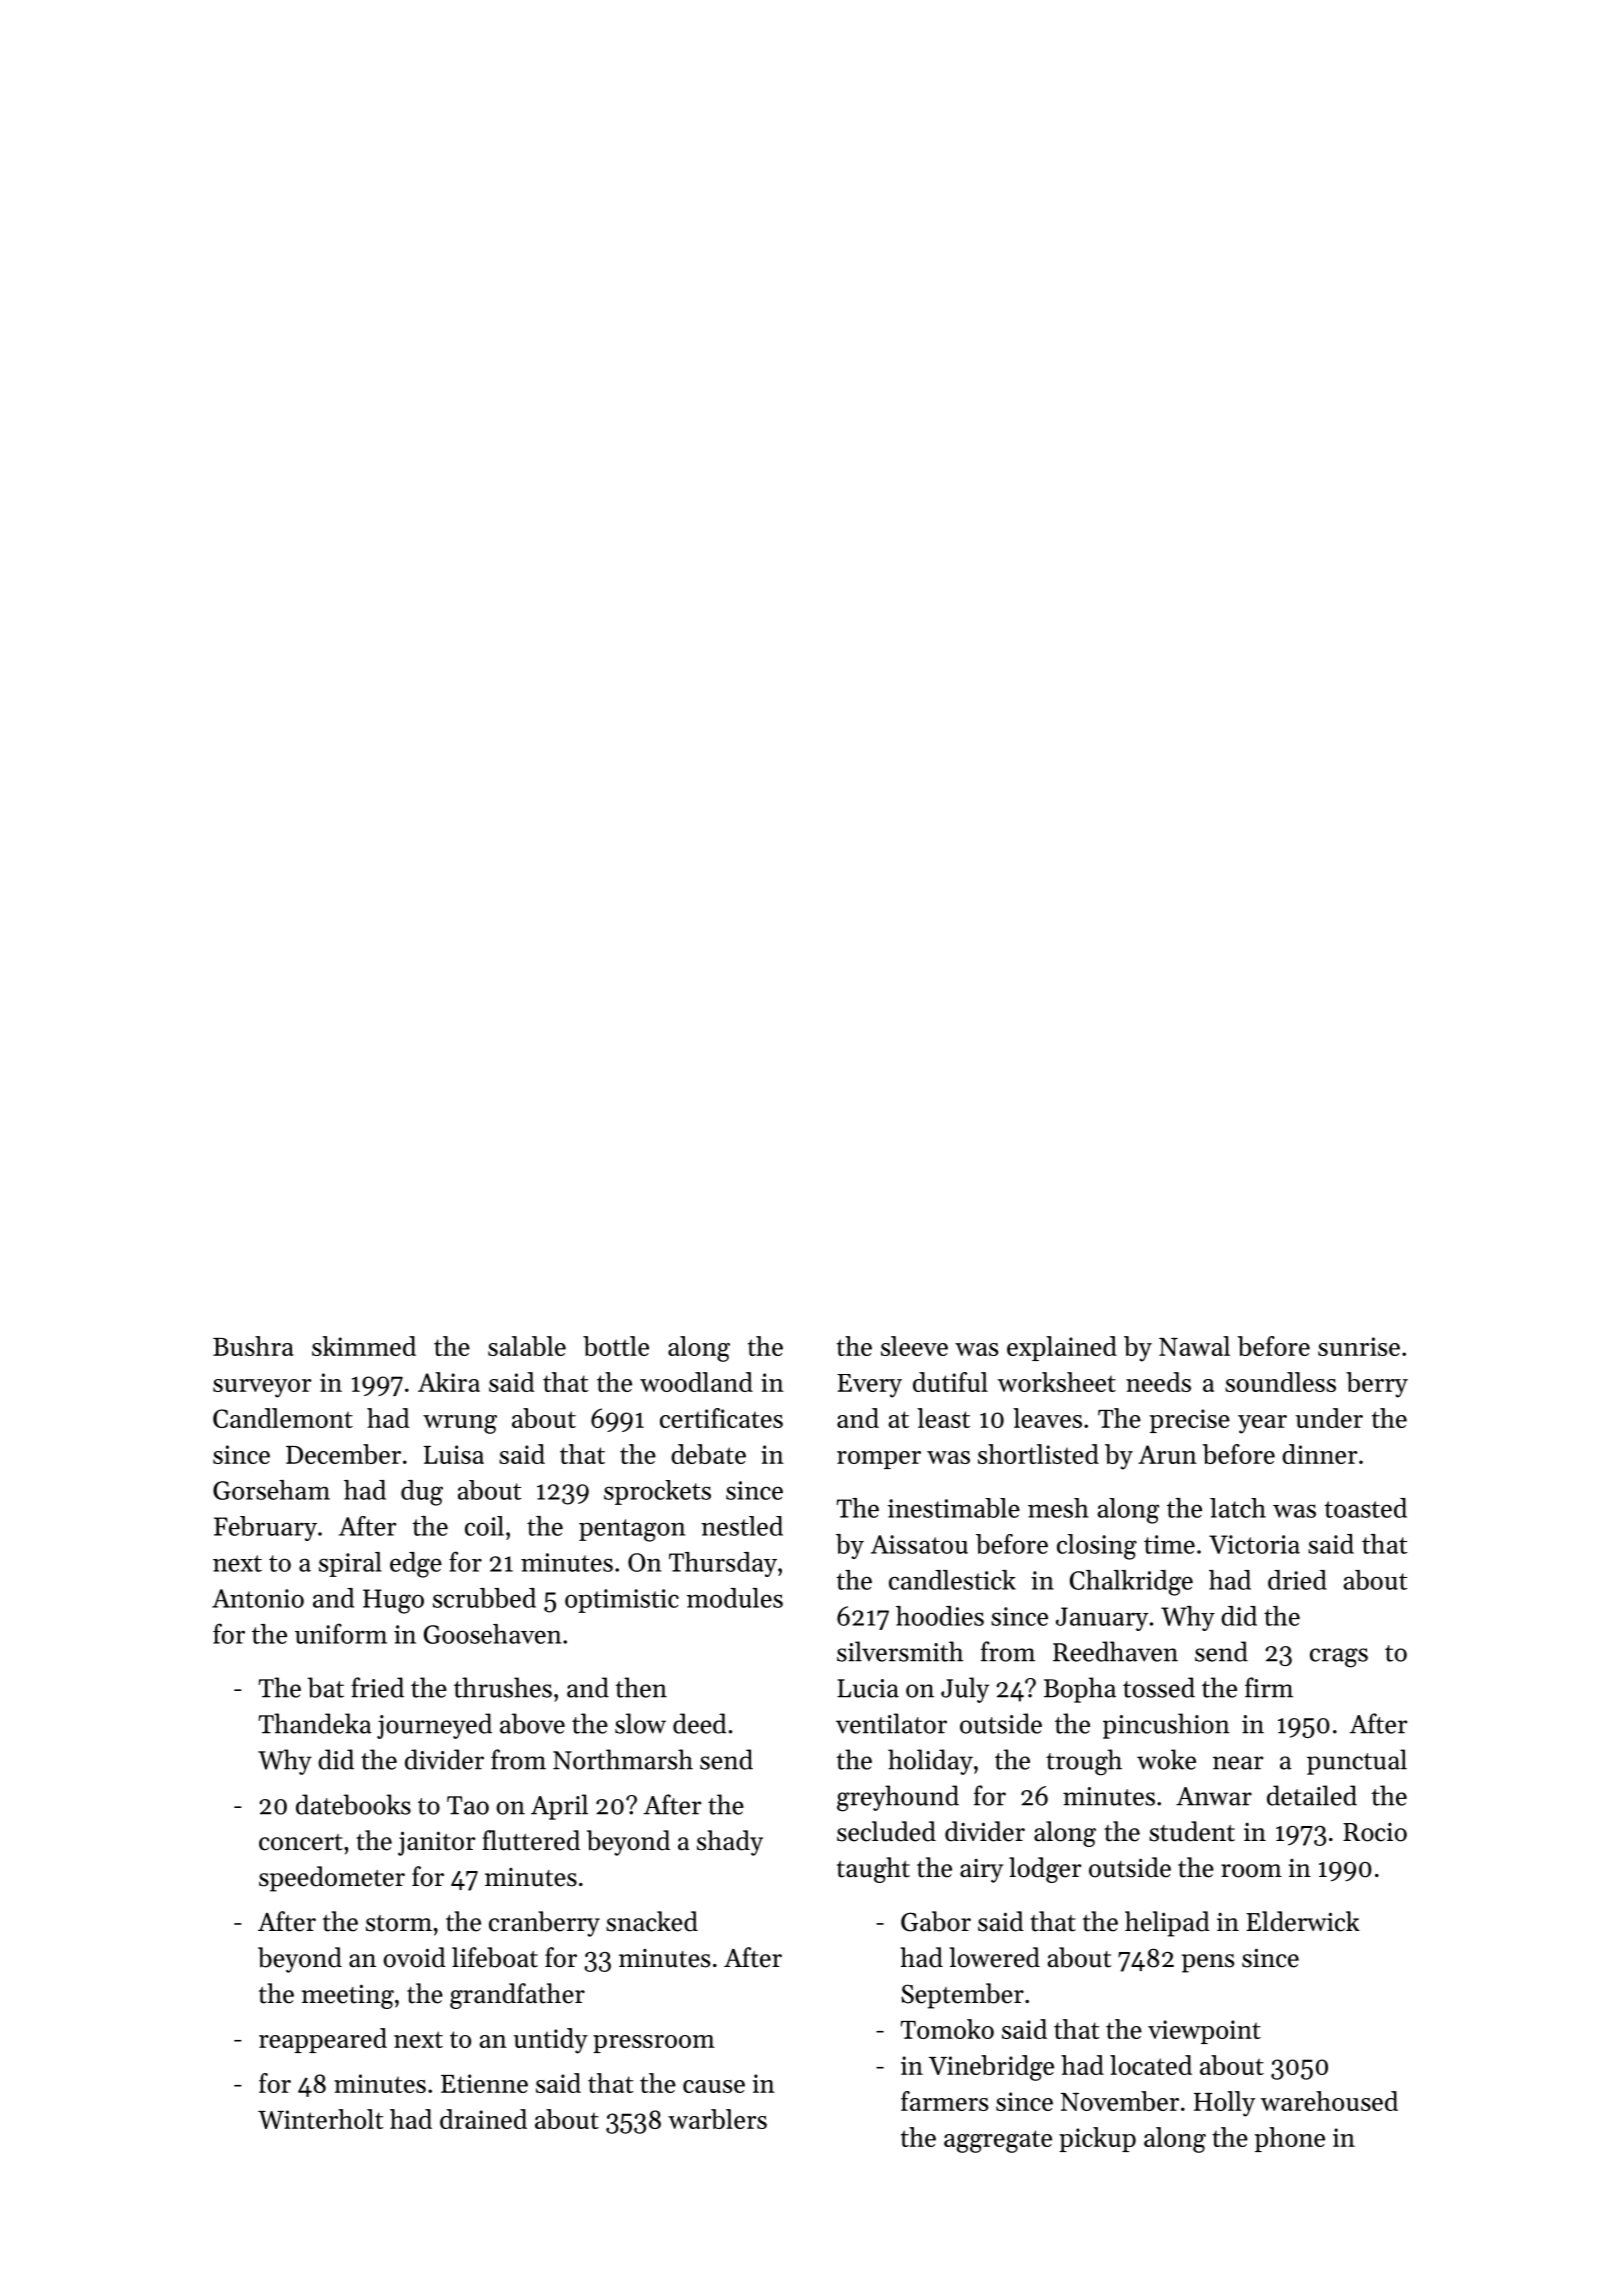 The width and height of the screenshot is (1620, 2292). What do you see at coordinates (1097, 2139) in the screenshot?
I see `pickup` at bounding box center [1097, 2139].
